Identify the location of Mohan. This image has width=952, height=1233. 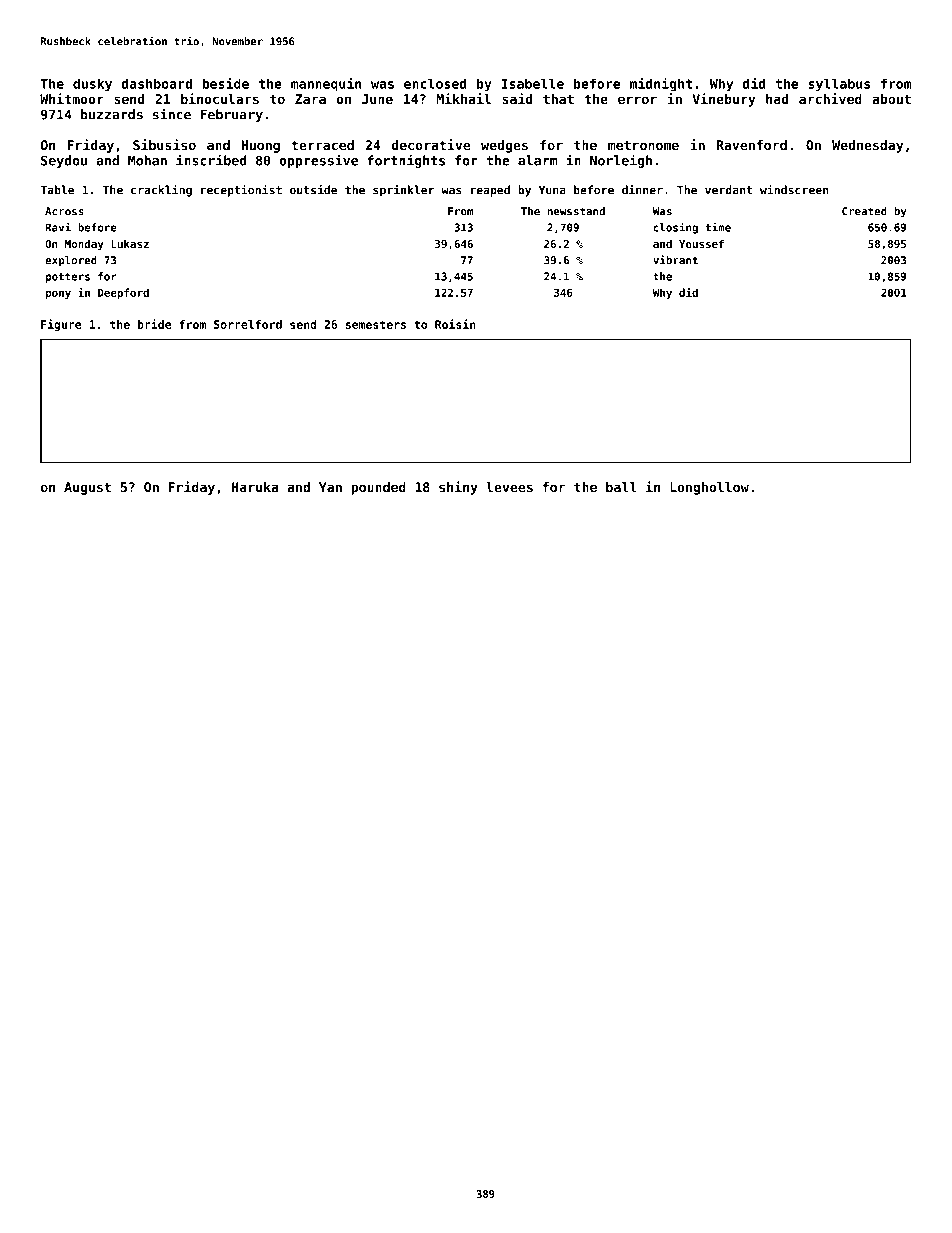
(147, 160).
